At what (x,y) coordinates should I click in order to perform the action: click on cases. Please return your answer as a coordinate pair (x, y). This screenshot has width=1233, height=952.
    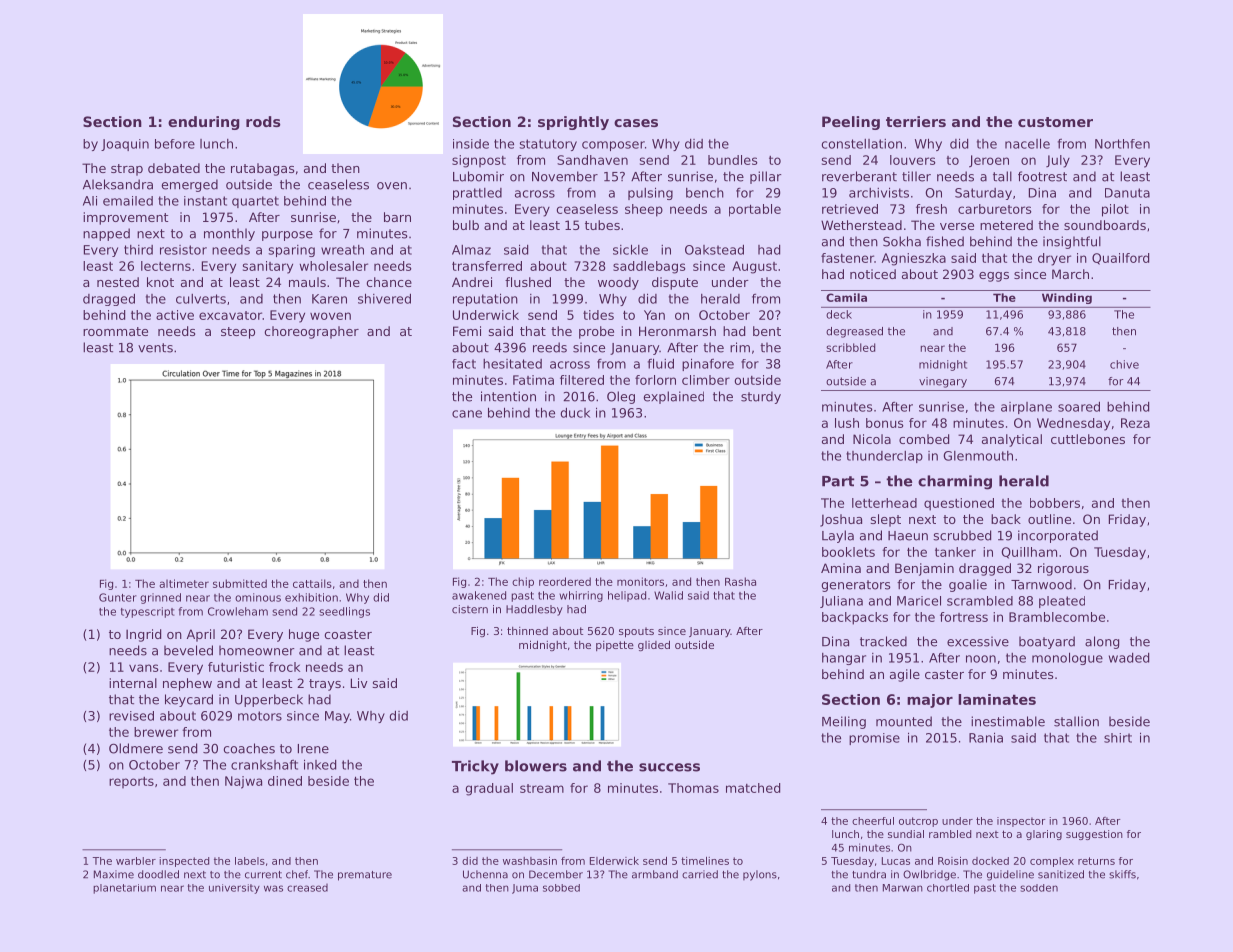
    Looking at the image, I should click on (636, 123).
